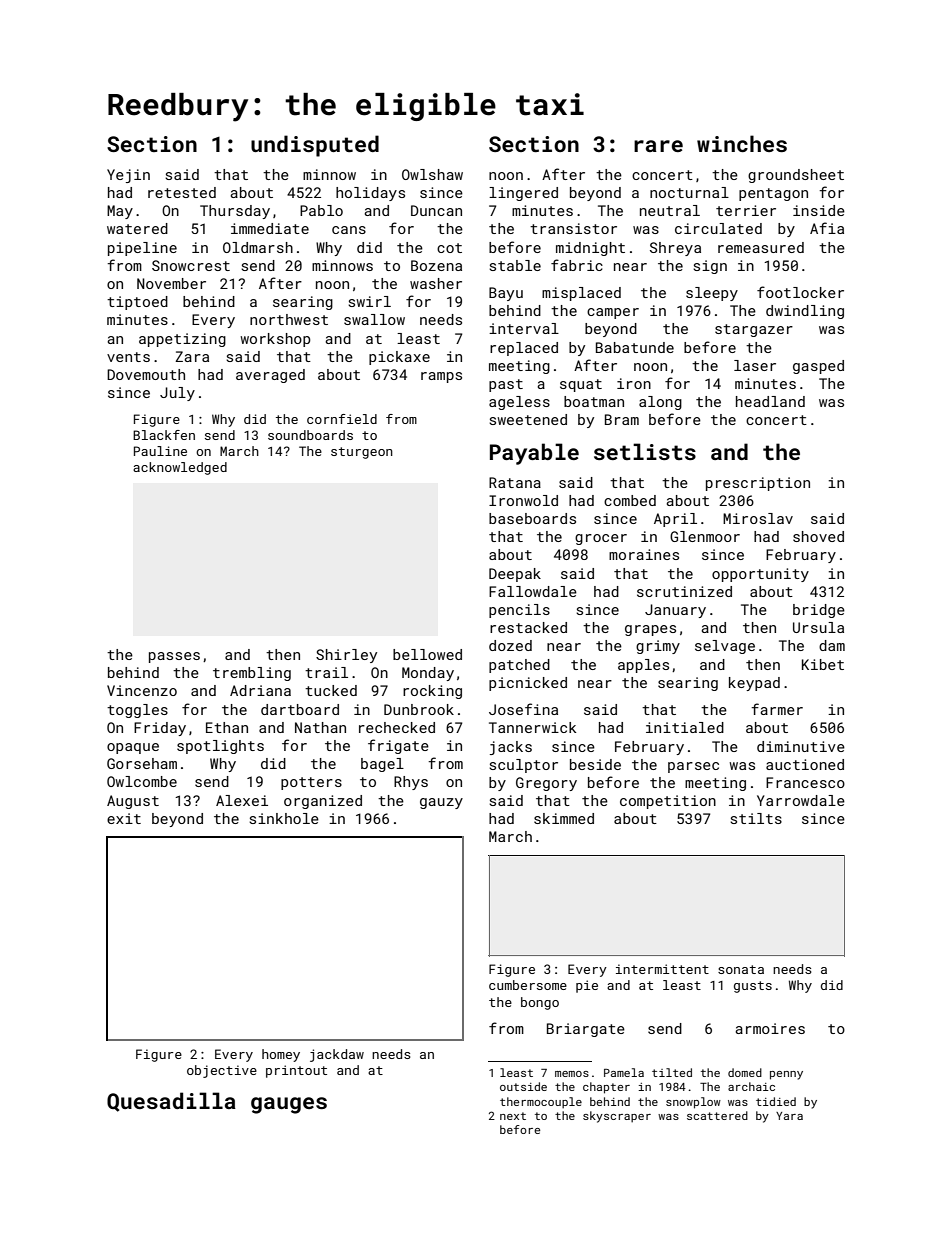 The height and width of the screenshot is (1233, 952). I want to click on past, so click(506, 385).
